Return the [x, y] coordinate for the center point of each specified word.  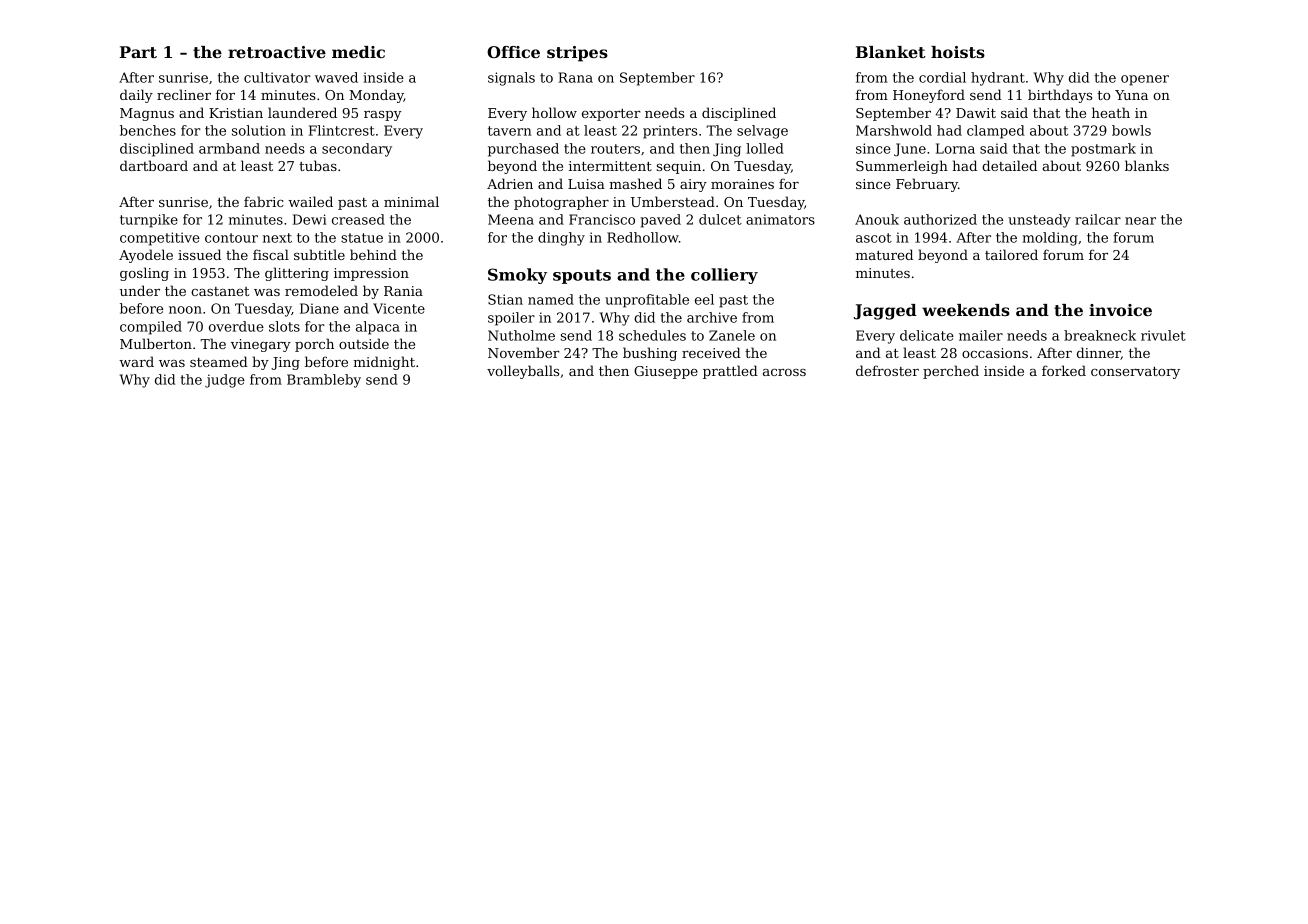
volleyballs [523, 372]
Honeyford [929, 96]
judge [225, 381]
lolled [765, 148]
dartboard [154, 165]
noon [185, 310]
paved [660, 221]
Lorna [955, 148]
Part [138, 52]
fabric [264, 201]
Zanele [732, 335]
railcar [1098, 219]
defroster [887, 370]
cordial [942, 77]
